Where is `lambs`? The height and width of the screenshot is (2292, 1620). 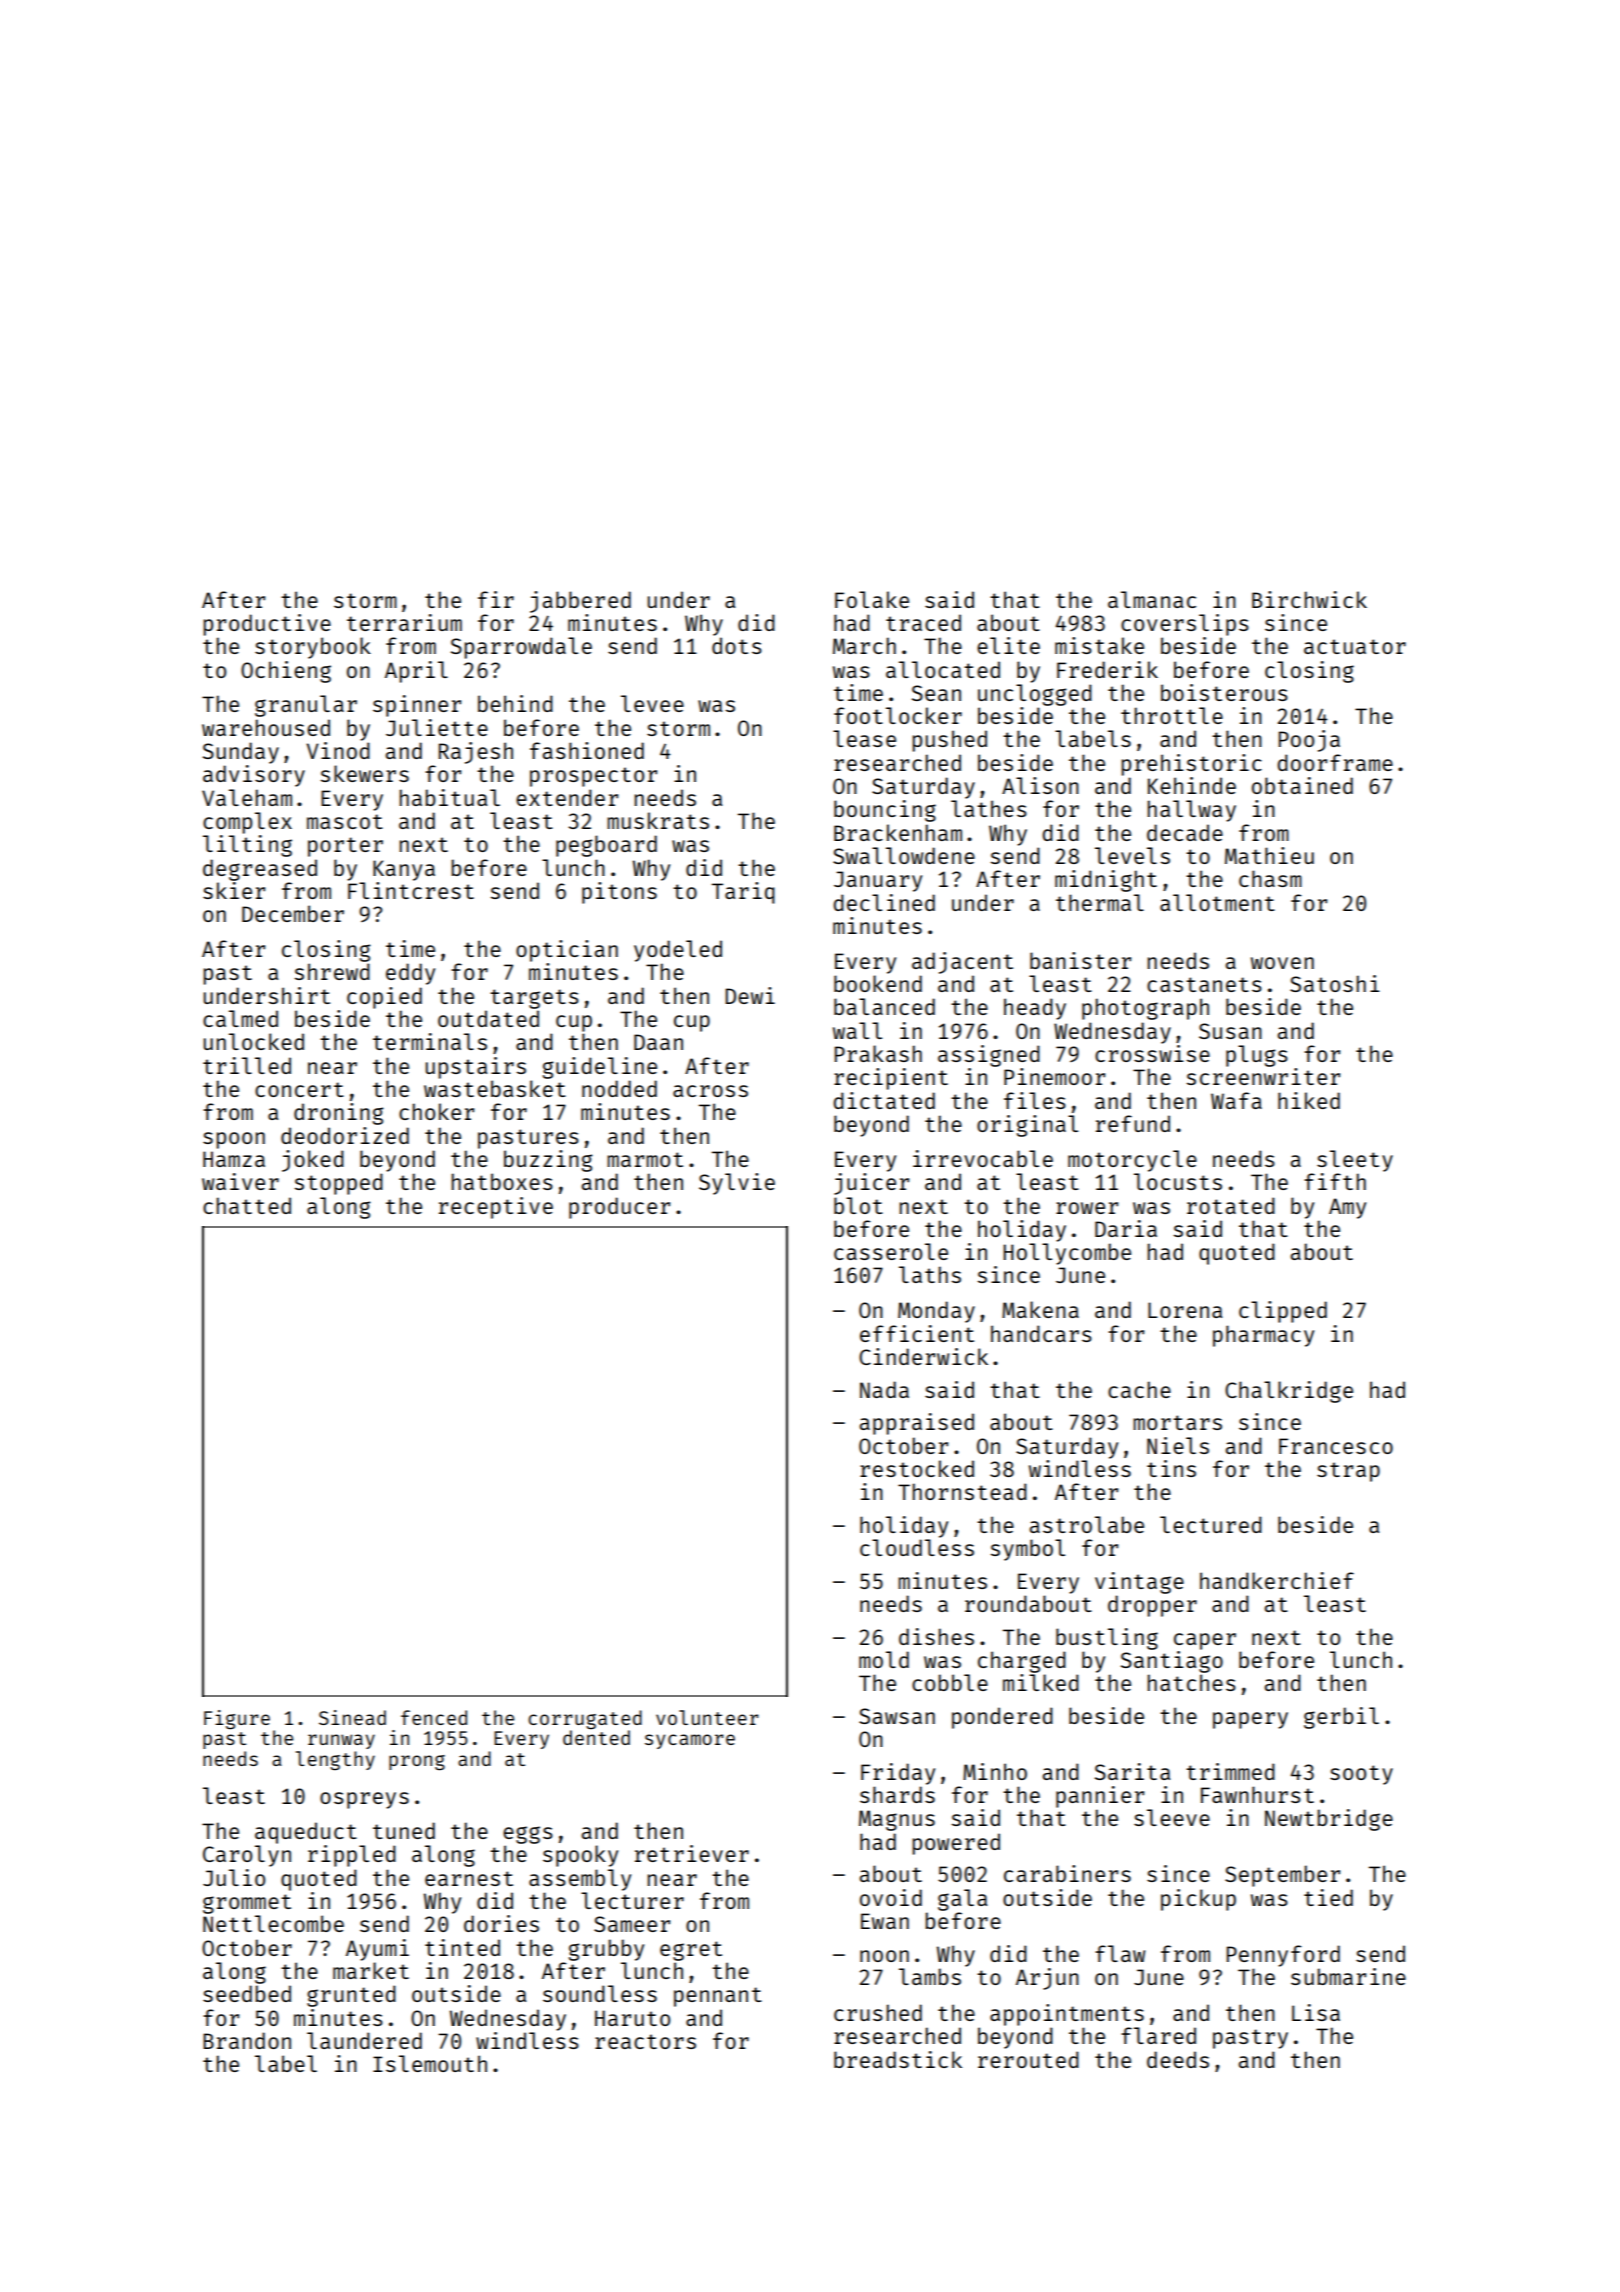
lambs is located at coordinates (930, 1976).
